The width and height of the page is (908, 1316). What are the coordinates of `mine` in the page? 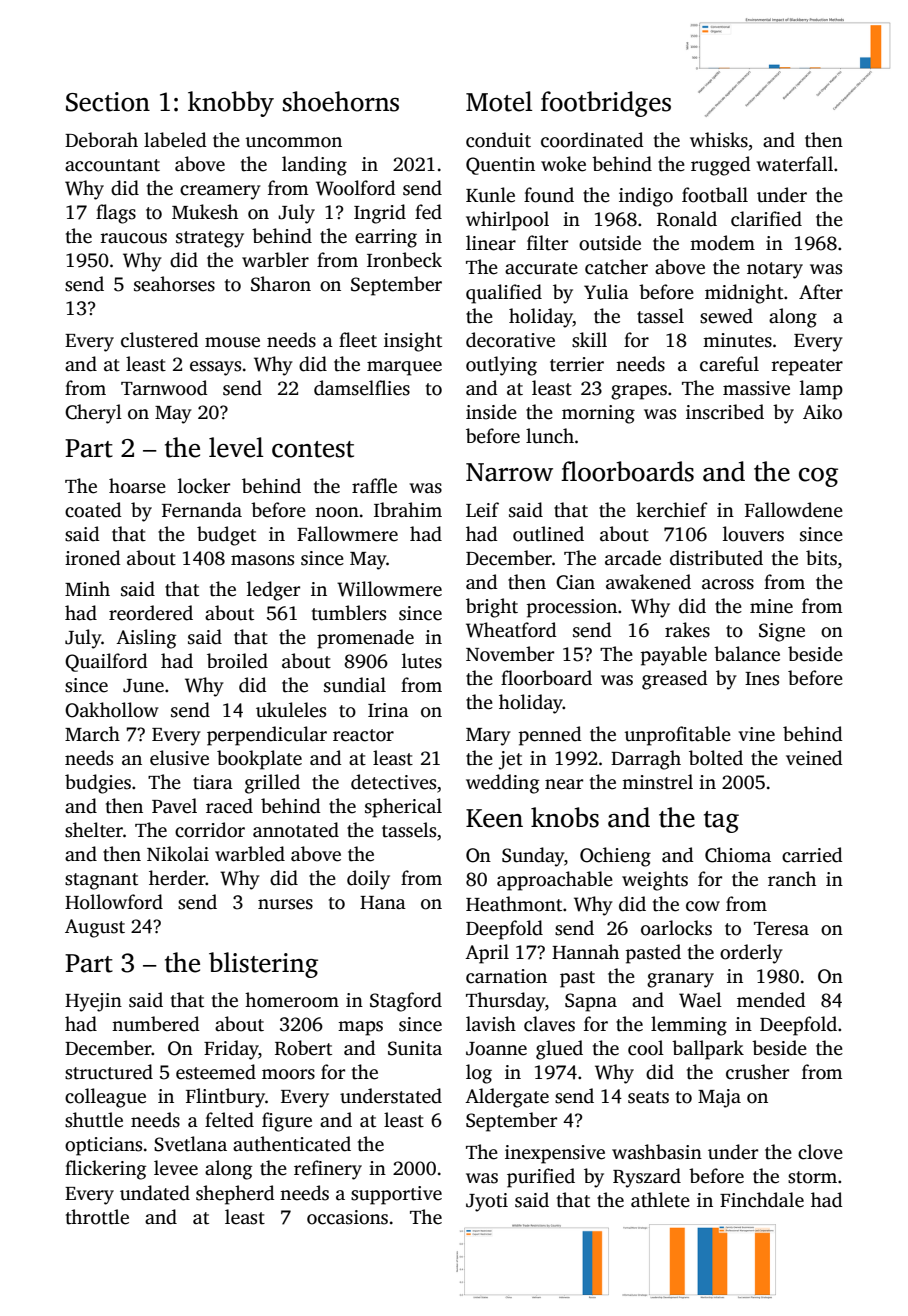 It's located at (771, 606).
